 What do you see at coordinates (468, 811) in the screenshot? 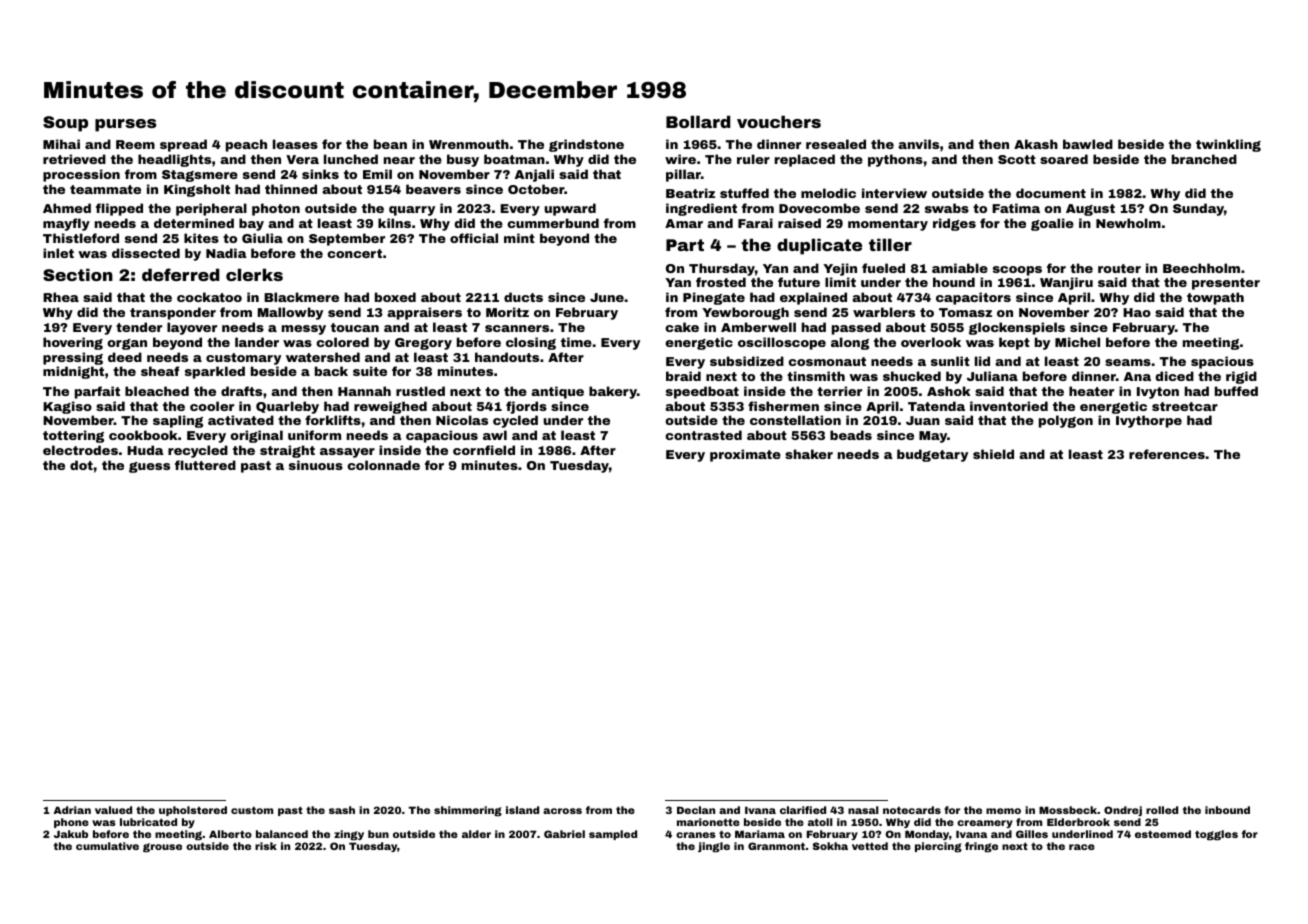
I see `shimmering` at bounding box center [468, 811].
